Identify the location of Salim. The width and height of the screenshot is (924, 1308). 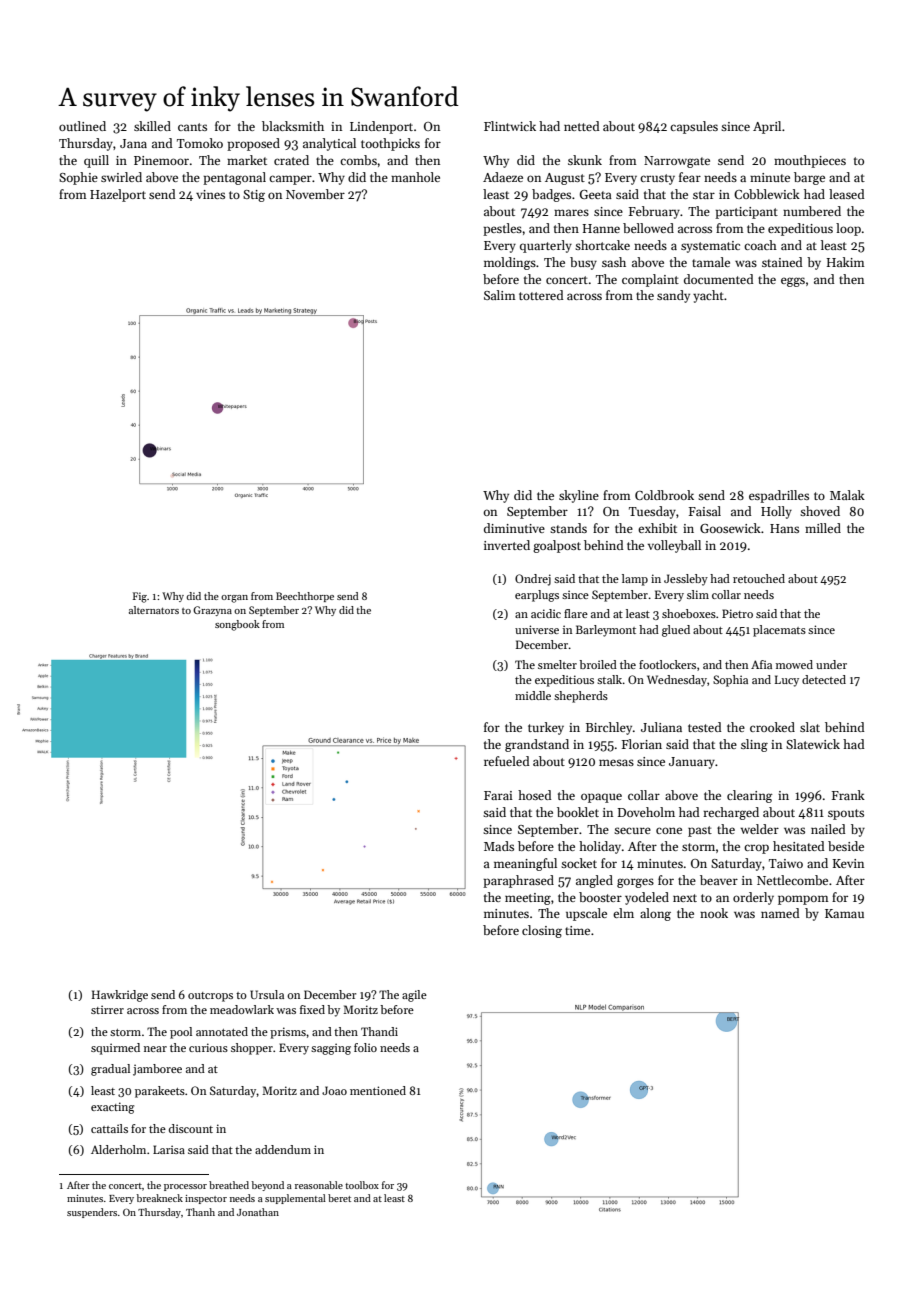
(500, 295).
